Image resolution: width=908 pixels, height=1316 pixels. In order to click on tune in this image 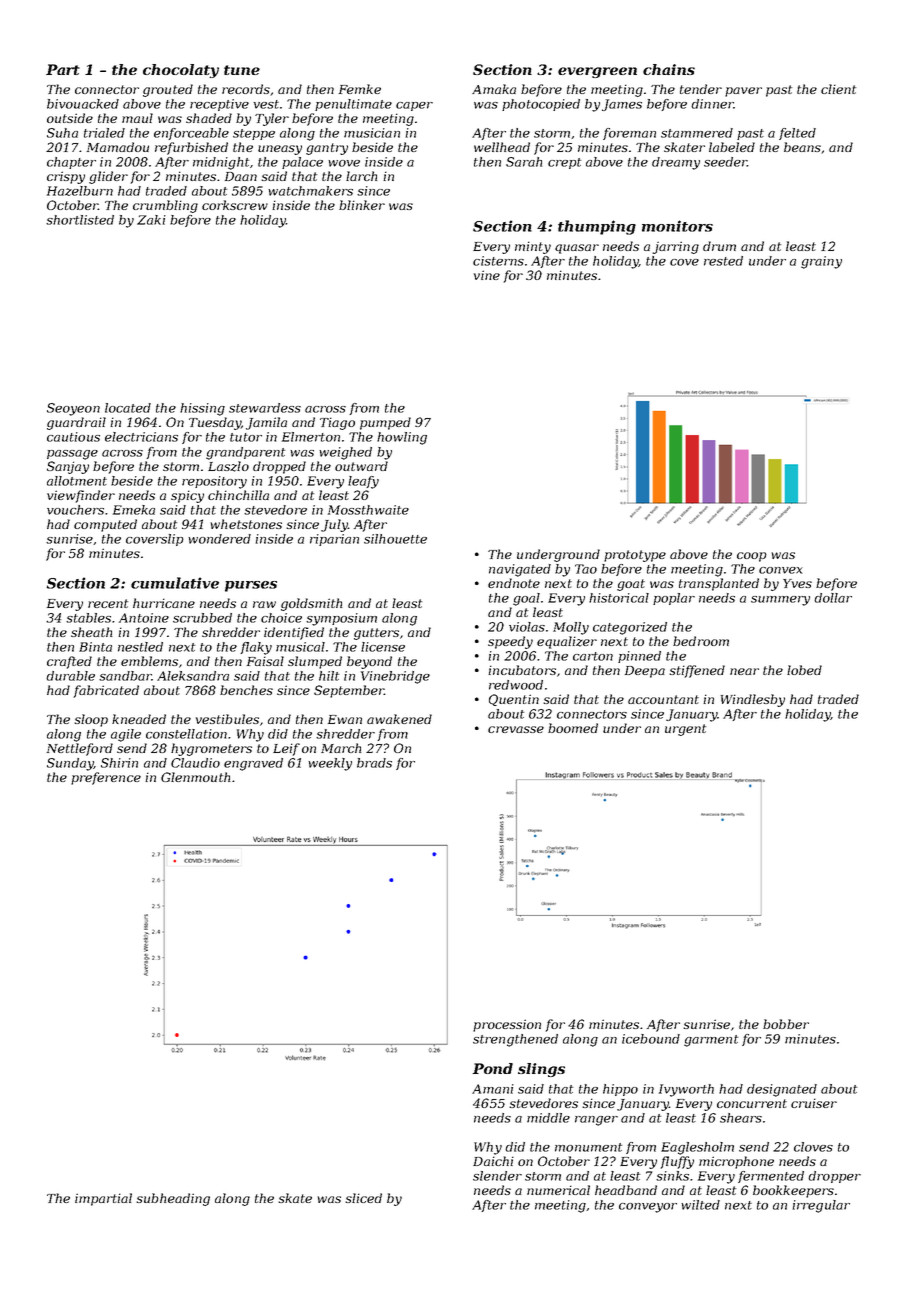, I will do `click(242, 70)`.
